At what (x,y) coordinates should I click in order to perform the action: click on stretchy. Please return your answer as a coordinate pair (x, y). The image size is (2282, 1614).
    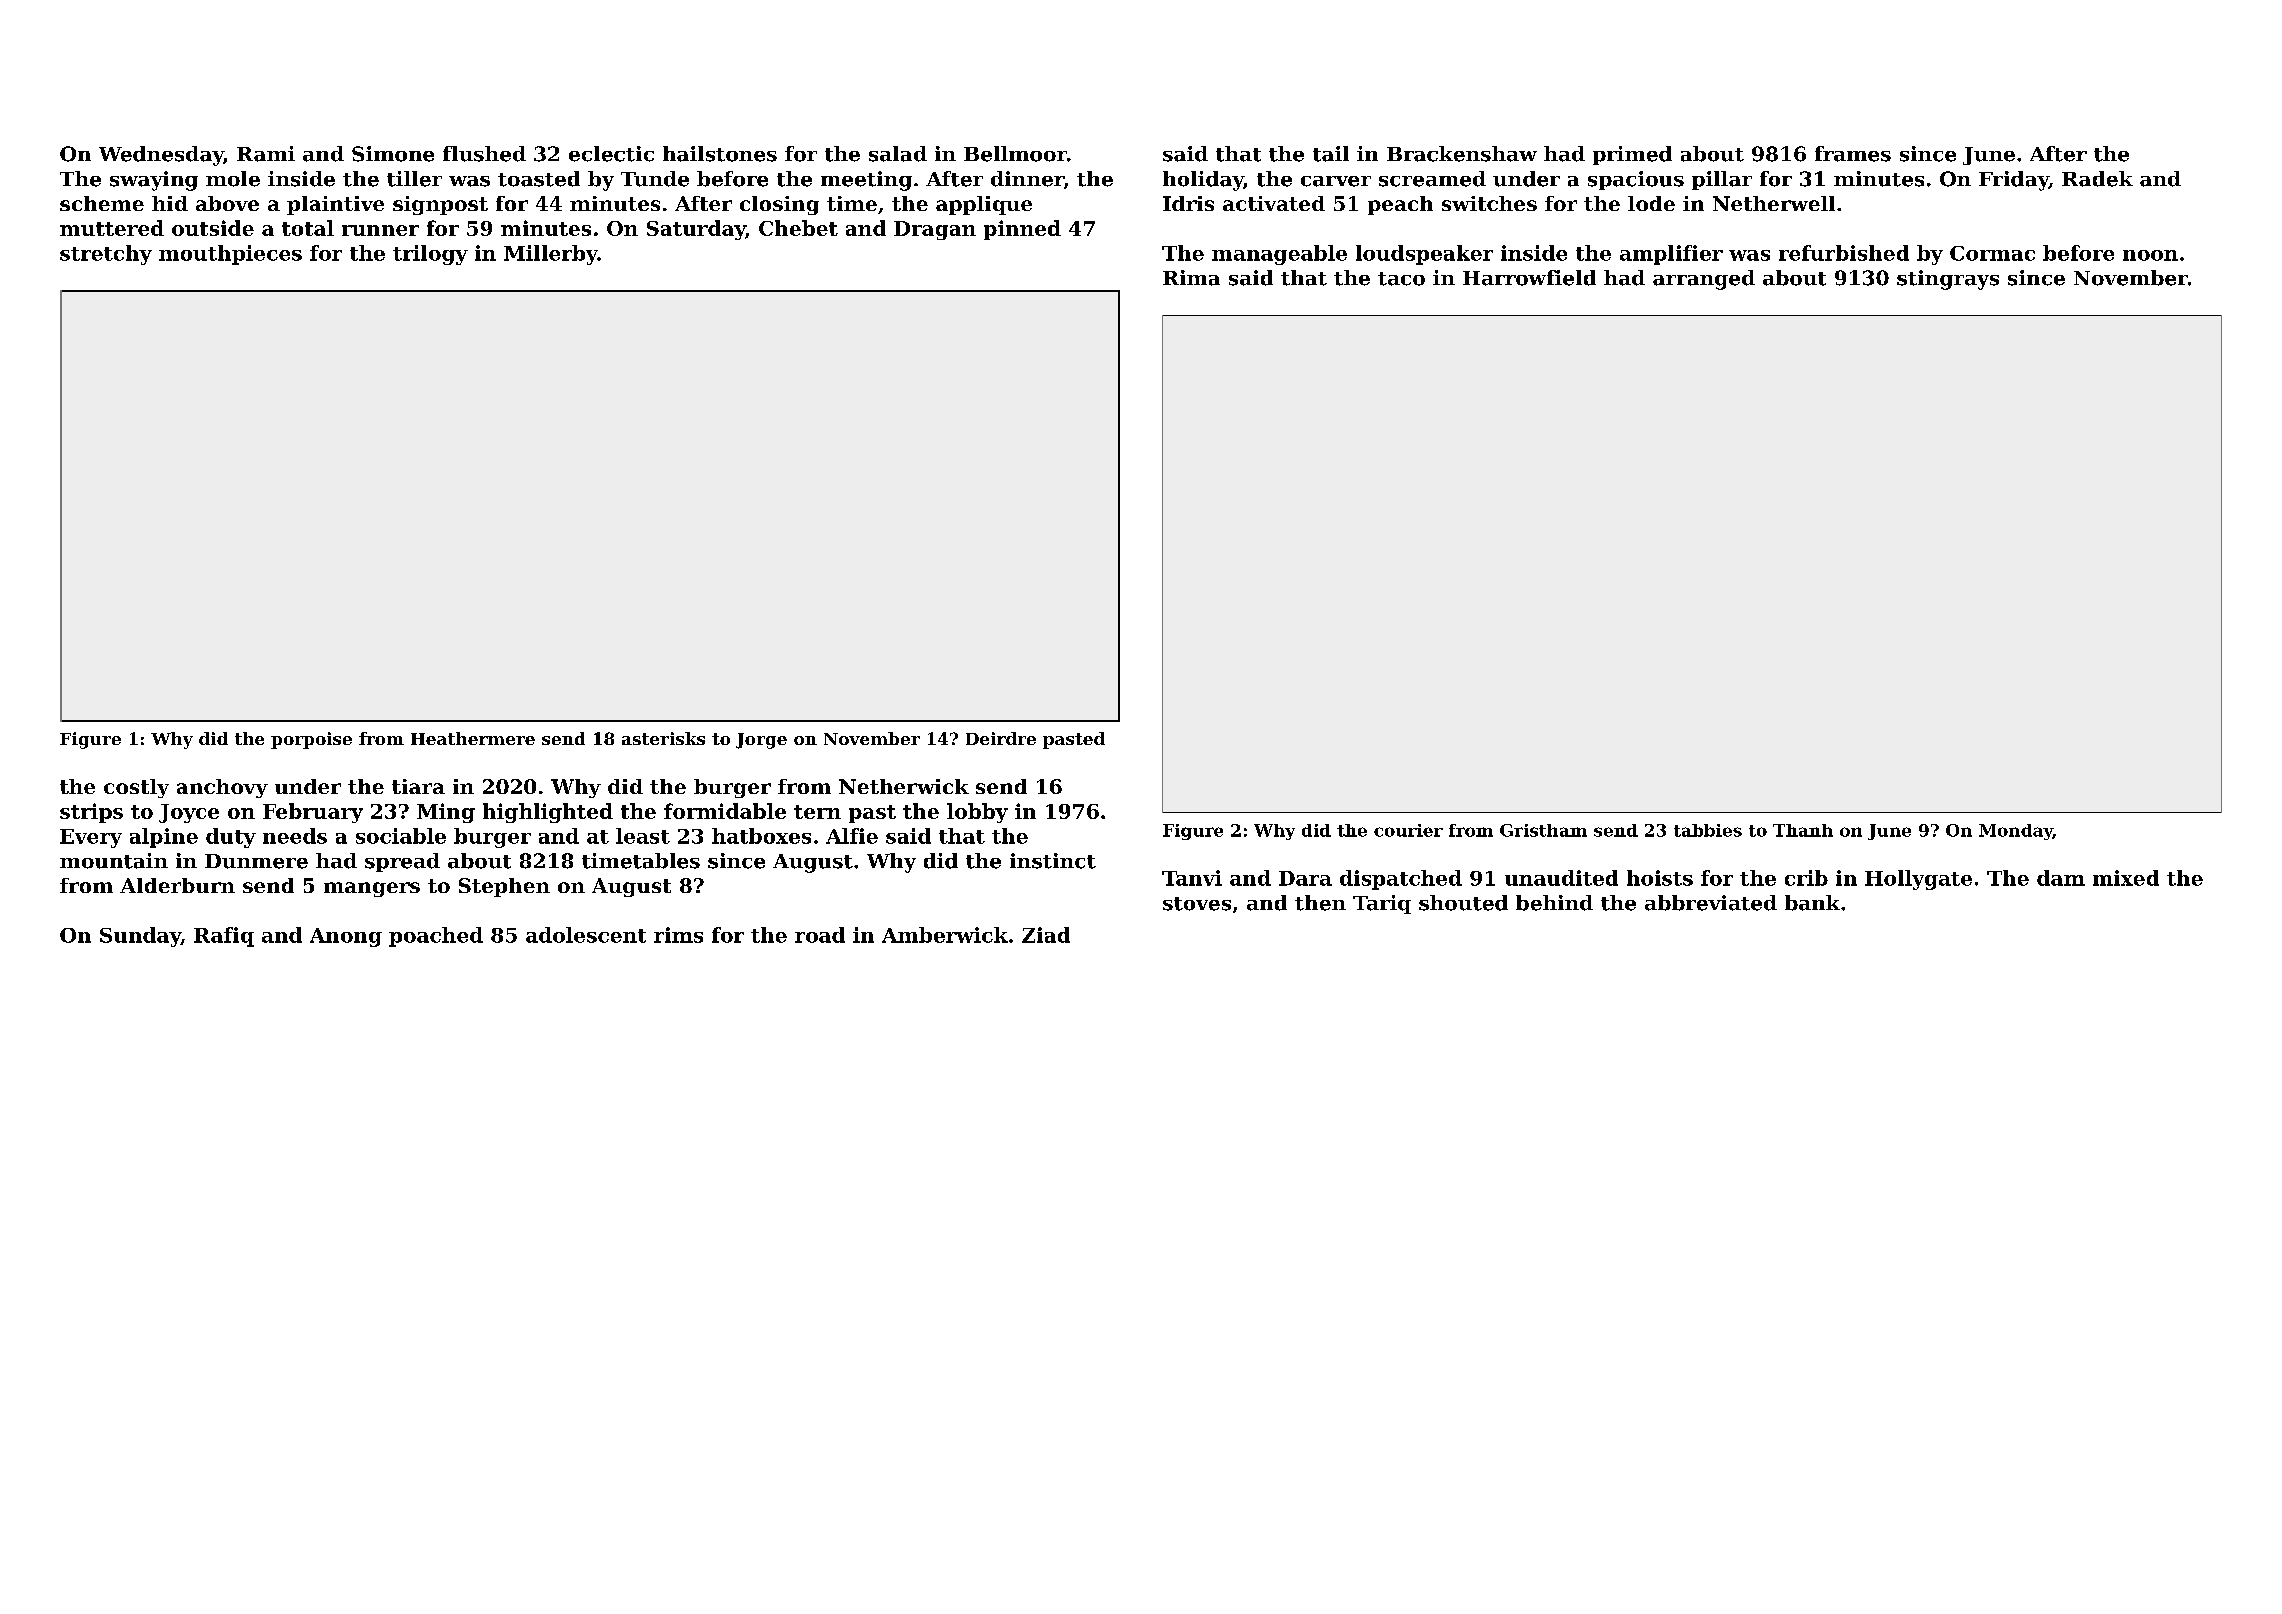
    Looking at the image, I should click on (106, 255).
